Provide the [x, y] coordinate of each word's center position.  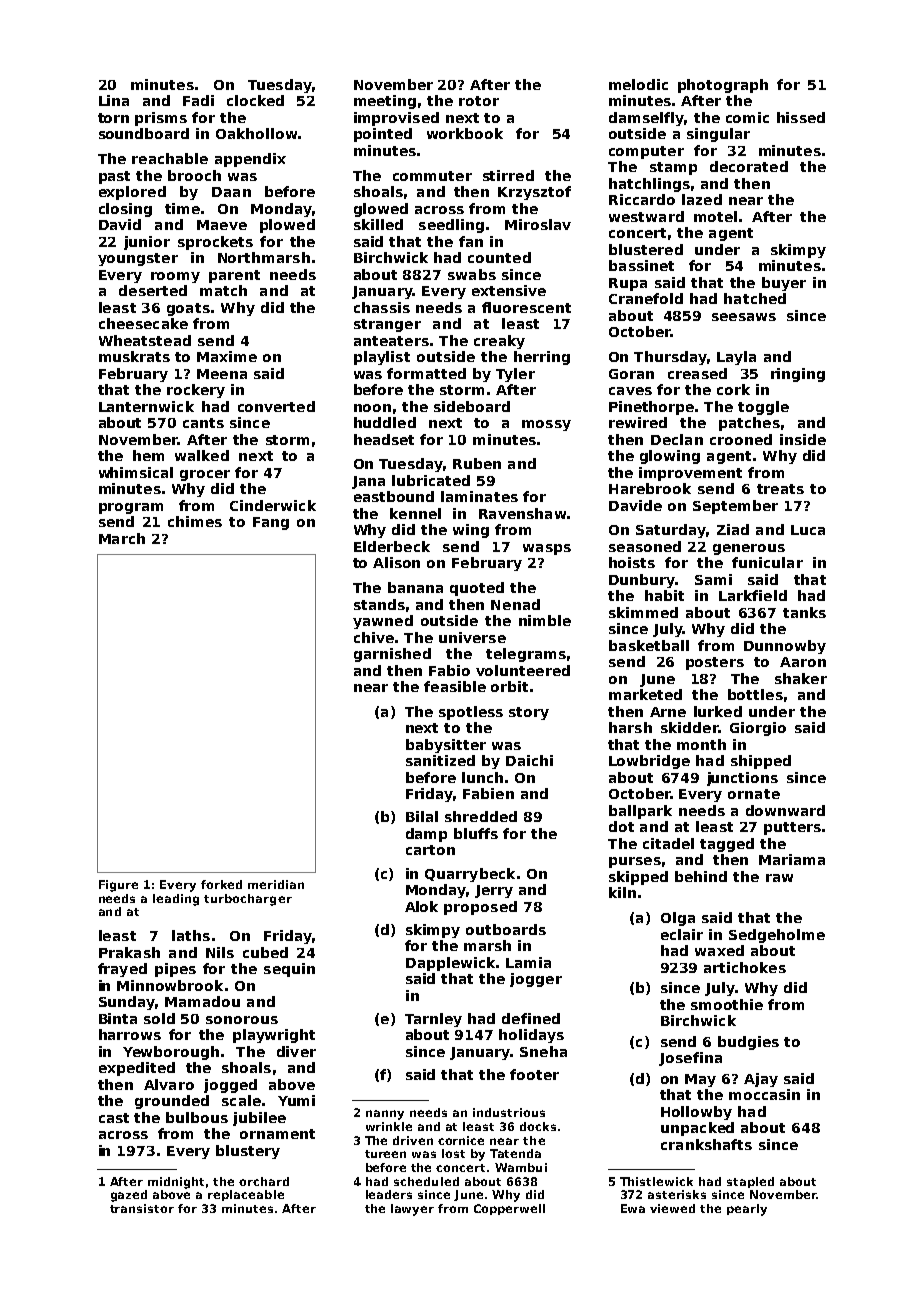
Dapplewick [450, 964]
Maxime [227, 356]
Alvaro [169, 1084]
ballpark [640, 812]
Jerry [494, 891]
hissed [801, 117]
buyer [784, 284]
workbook [465, 133]
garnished [392, 655]
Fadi [198, 100]
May [700, 1080]
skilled [378, 224]
